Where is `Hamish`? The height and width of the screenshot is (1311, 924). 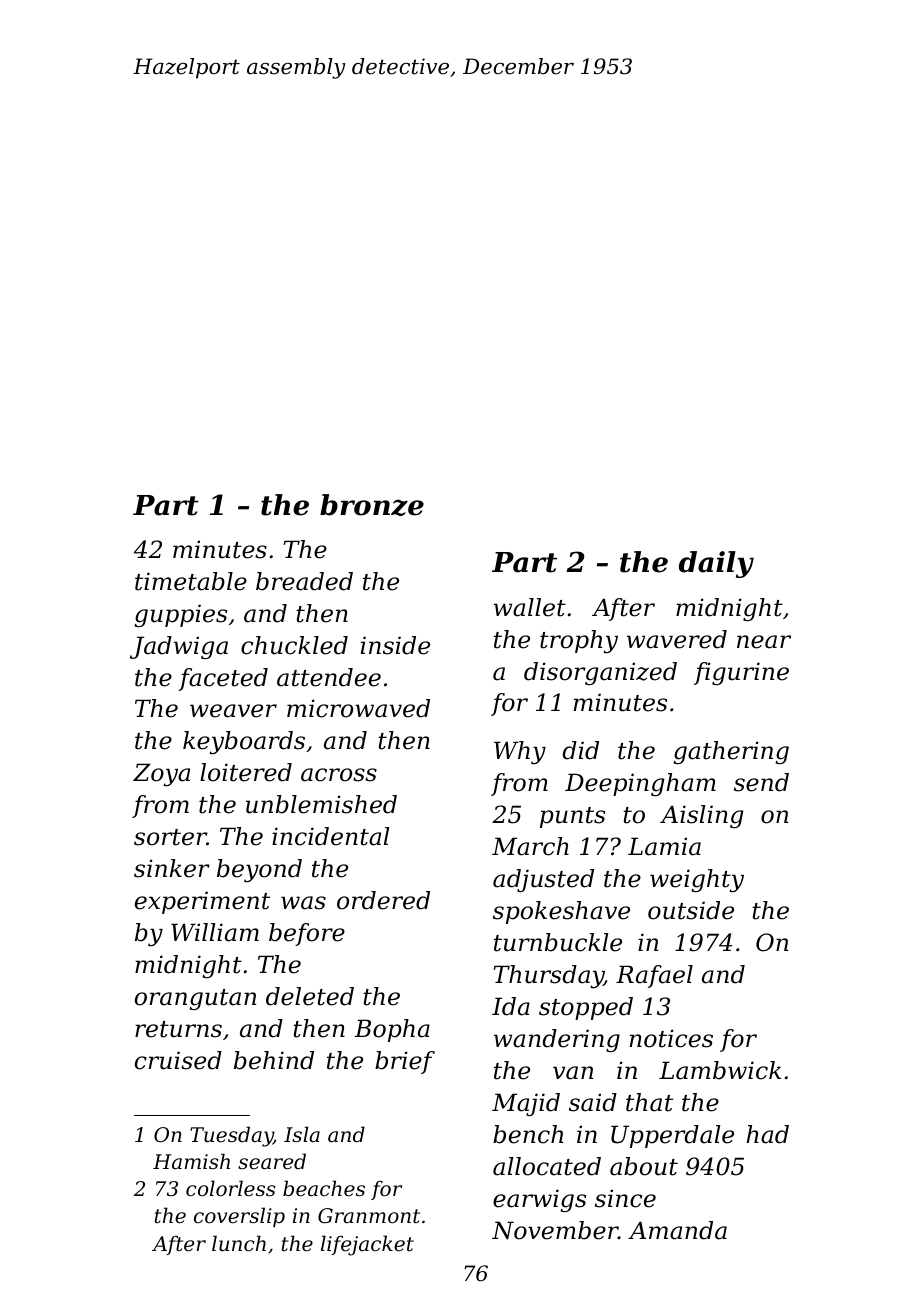
Hamish is located at coordinates (191, 1161).
